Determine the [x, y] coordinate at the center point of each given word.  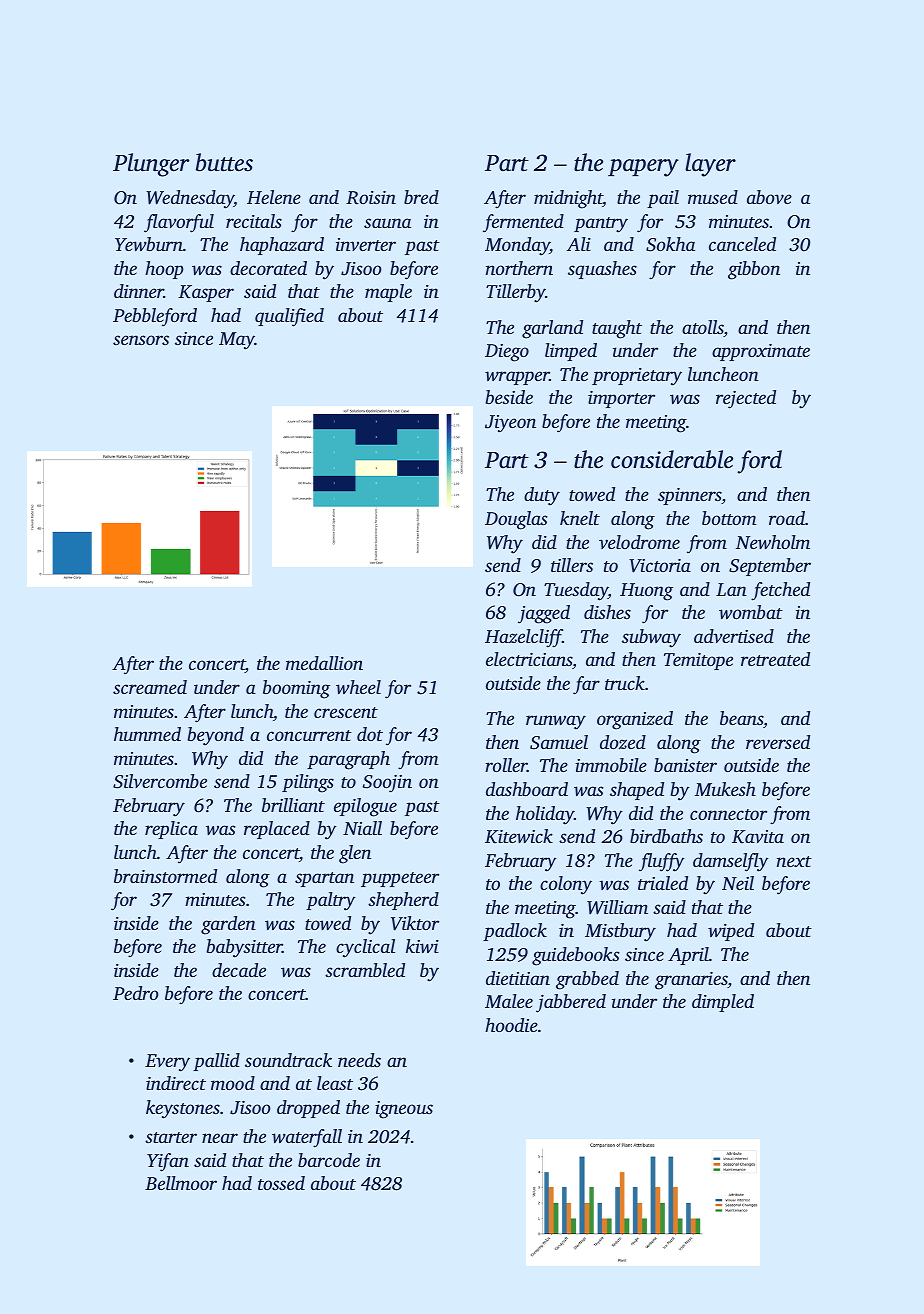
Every [167, 1063]
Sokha [670, 244]
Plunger [151, 165]
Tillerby [516, 293]
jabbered [571, 1003]
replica [171, 830]
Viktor [415, 923]
